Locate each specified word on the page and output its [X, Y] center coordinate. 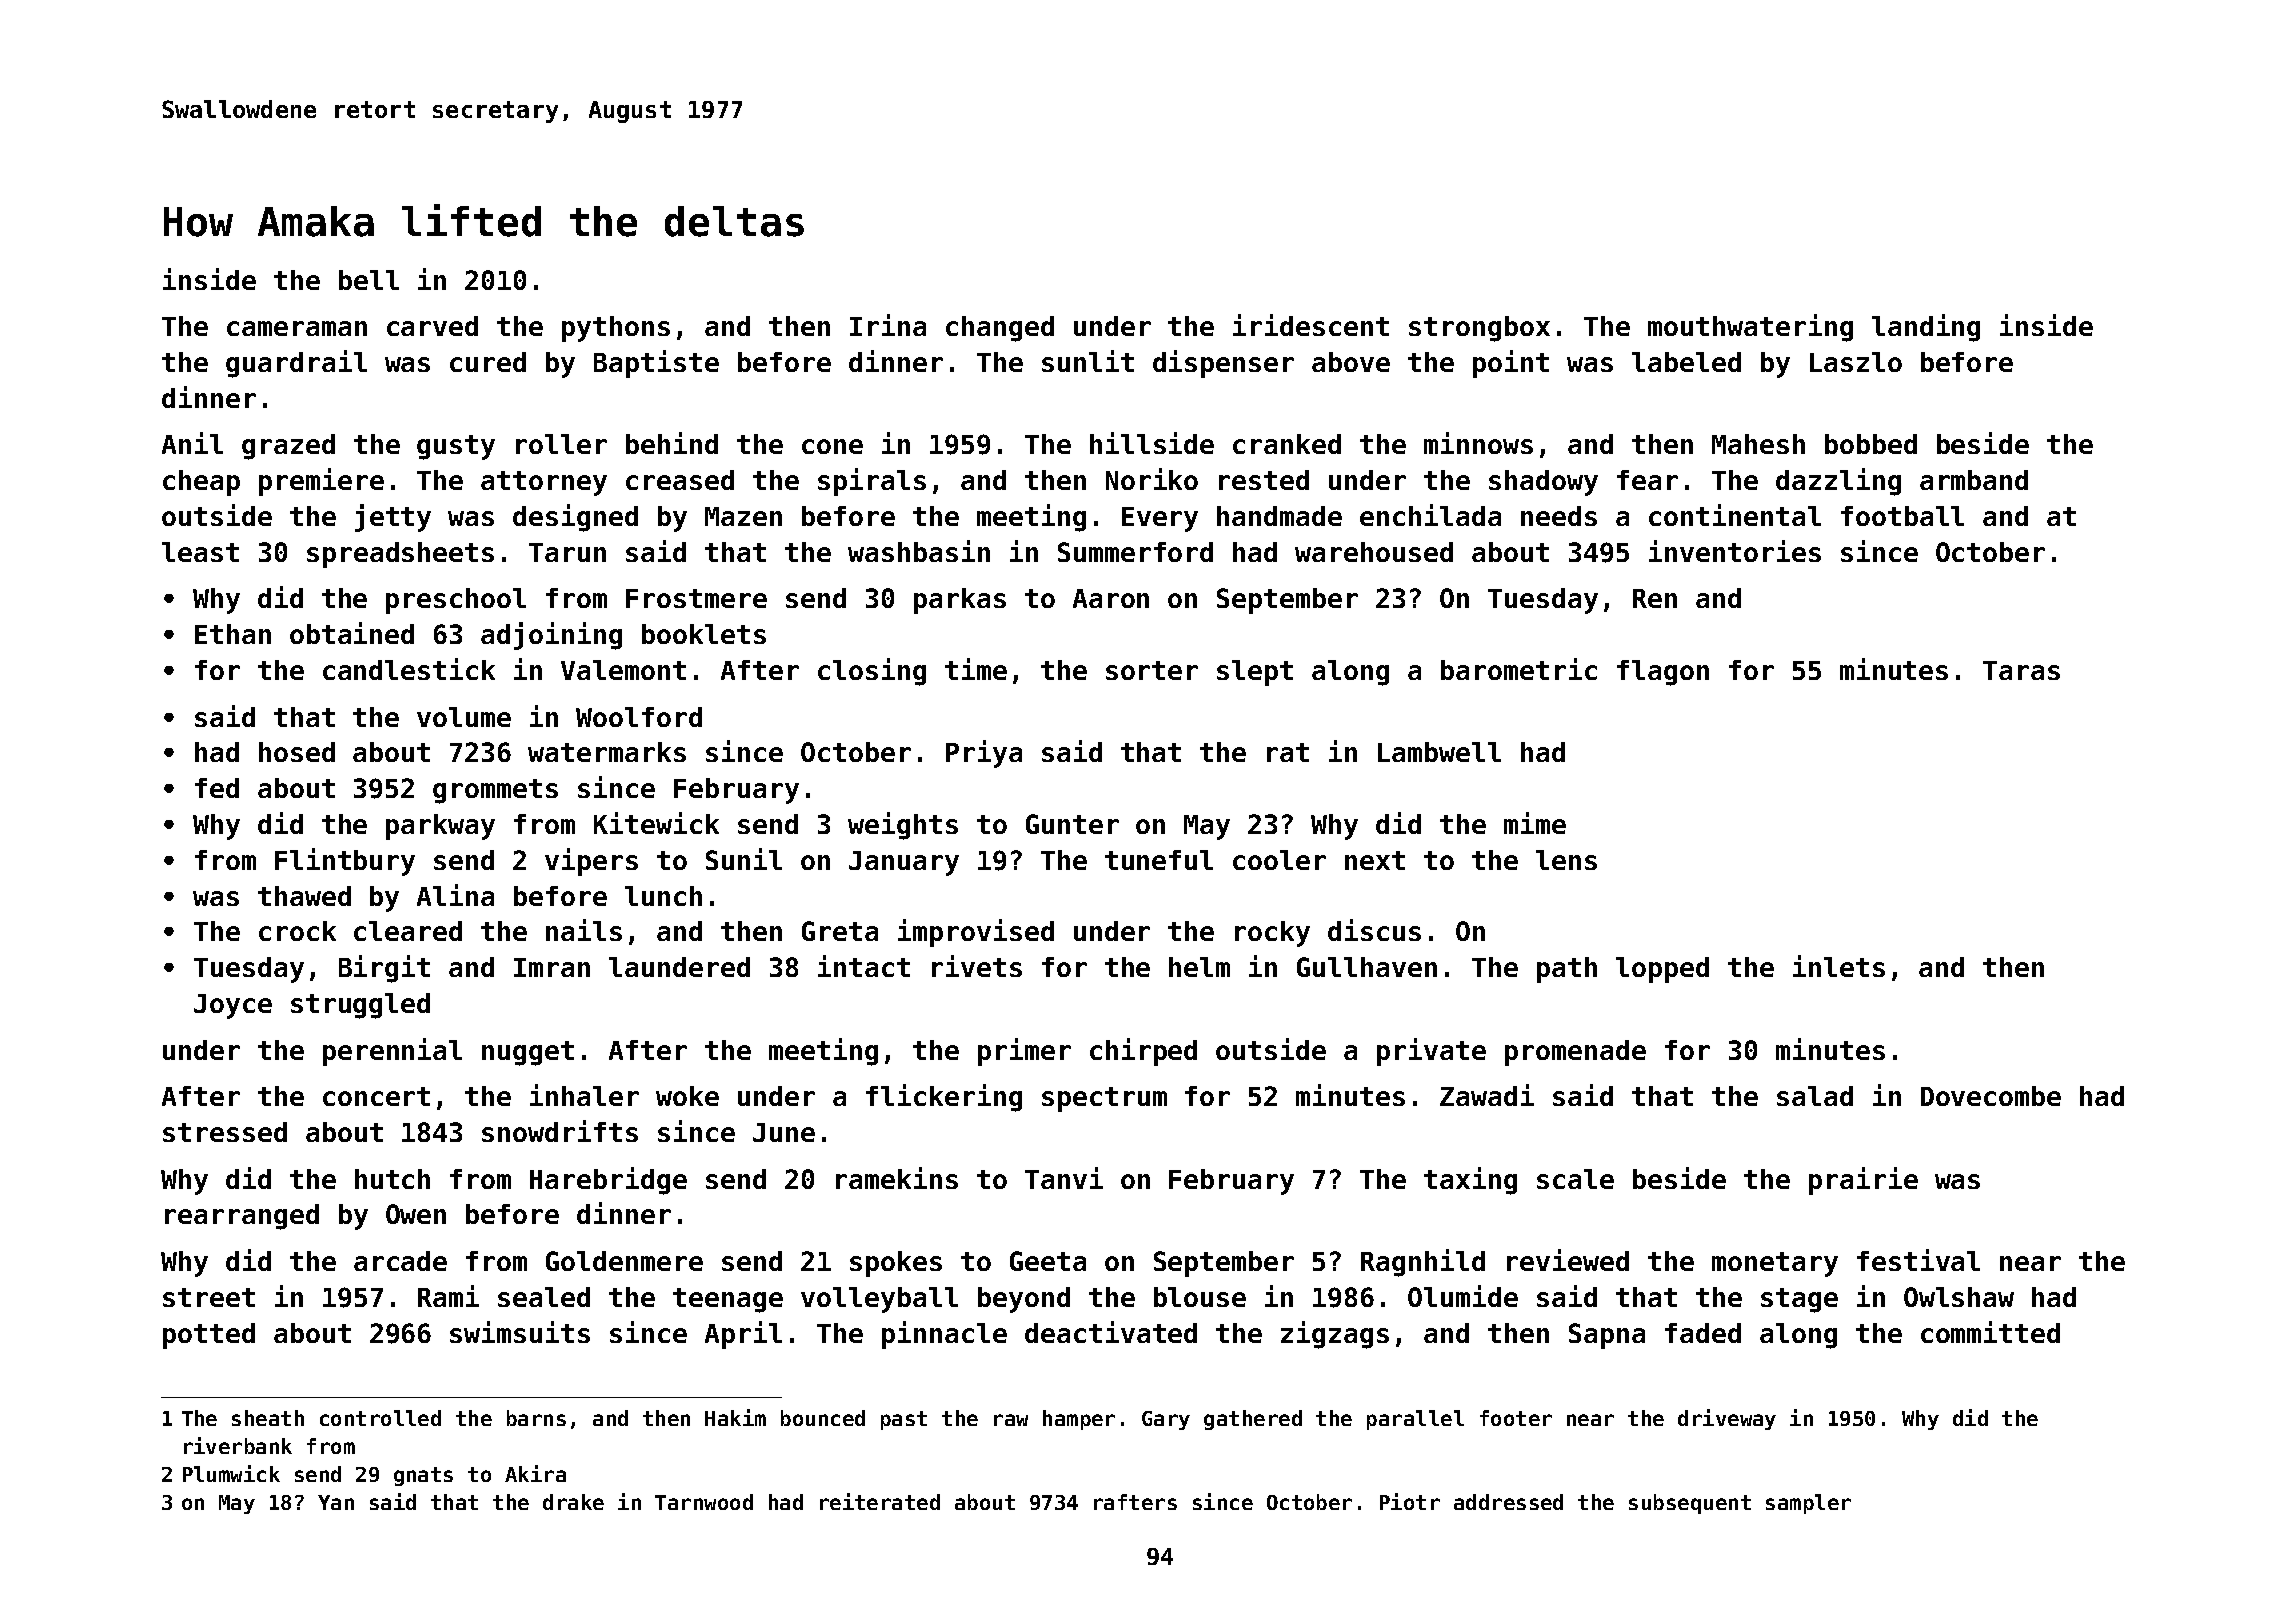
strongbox [1479, 329]
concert [376, 1096]
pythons [616, 329]
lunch [663, 896]
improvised [976, 933]
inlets [1839, 966]
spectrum [1104, 1099]
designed [575, 518]
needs [1559, 516]
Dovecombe [1991, 1096]
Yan [336, 1502]
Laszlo [1856, 362]
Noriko [1152, 479]
